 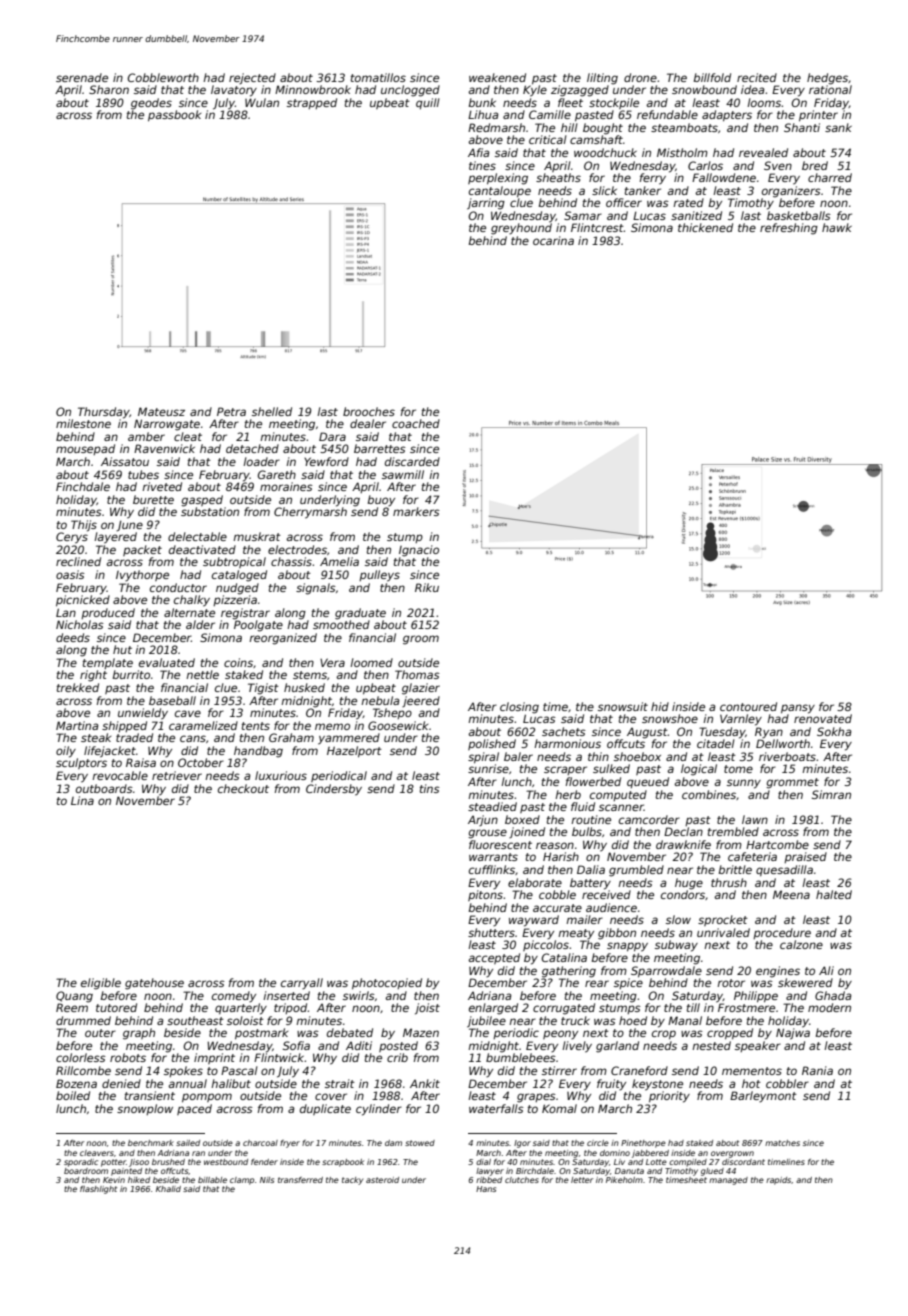 I want to click on critical, so click(x=548, y=139).
